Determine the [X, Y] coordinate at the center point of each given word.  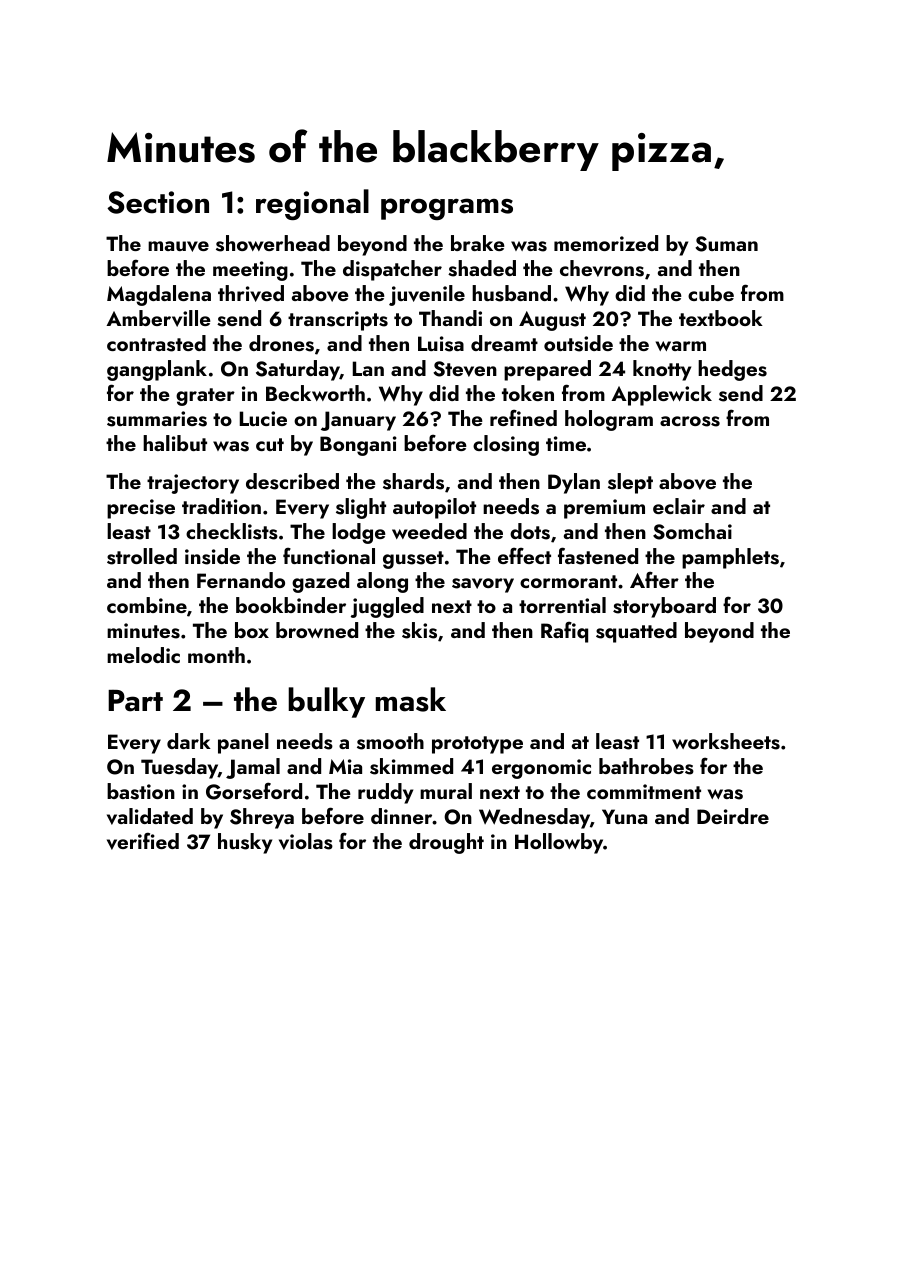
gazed [320, 582]
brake [478, 243]
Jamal [253, 768]
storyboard [664, 607]
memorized [606, 243]
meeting [250, 271]
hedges [732, 370]
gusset [413, 560]
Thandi [450, 318]
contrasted [156, 343]
